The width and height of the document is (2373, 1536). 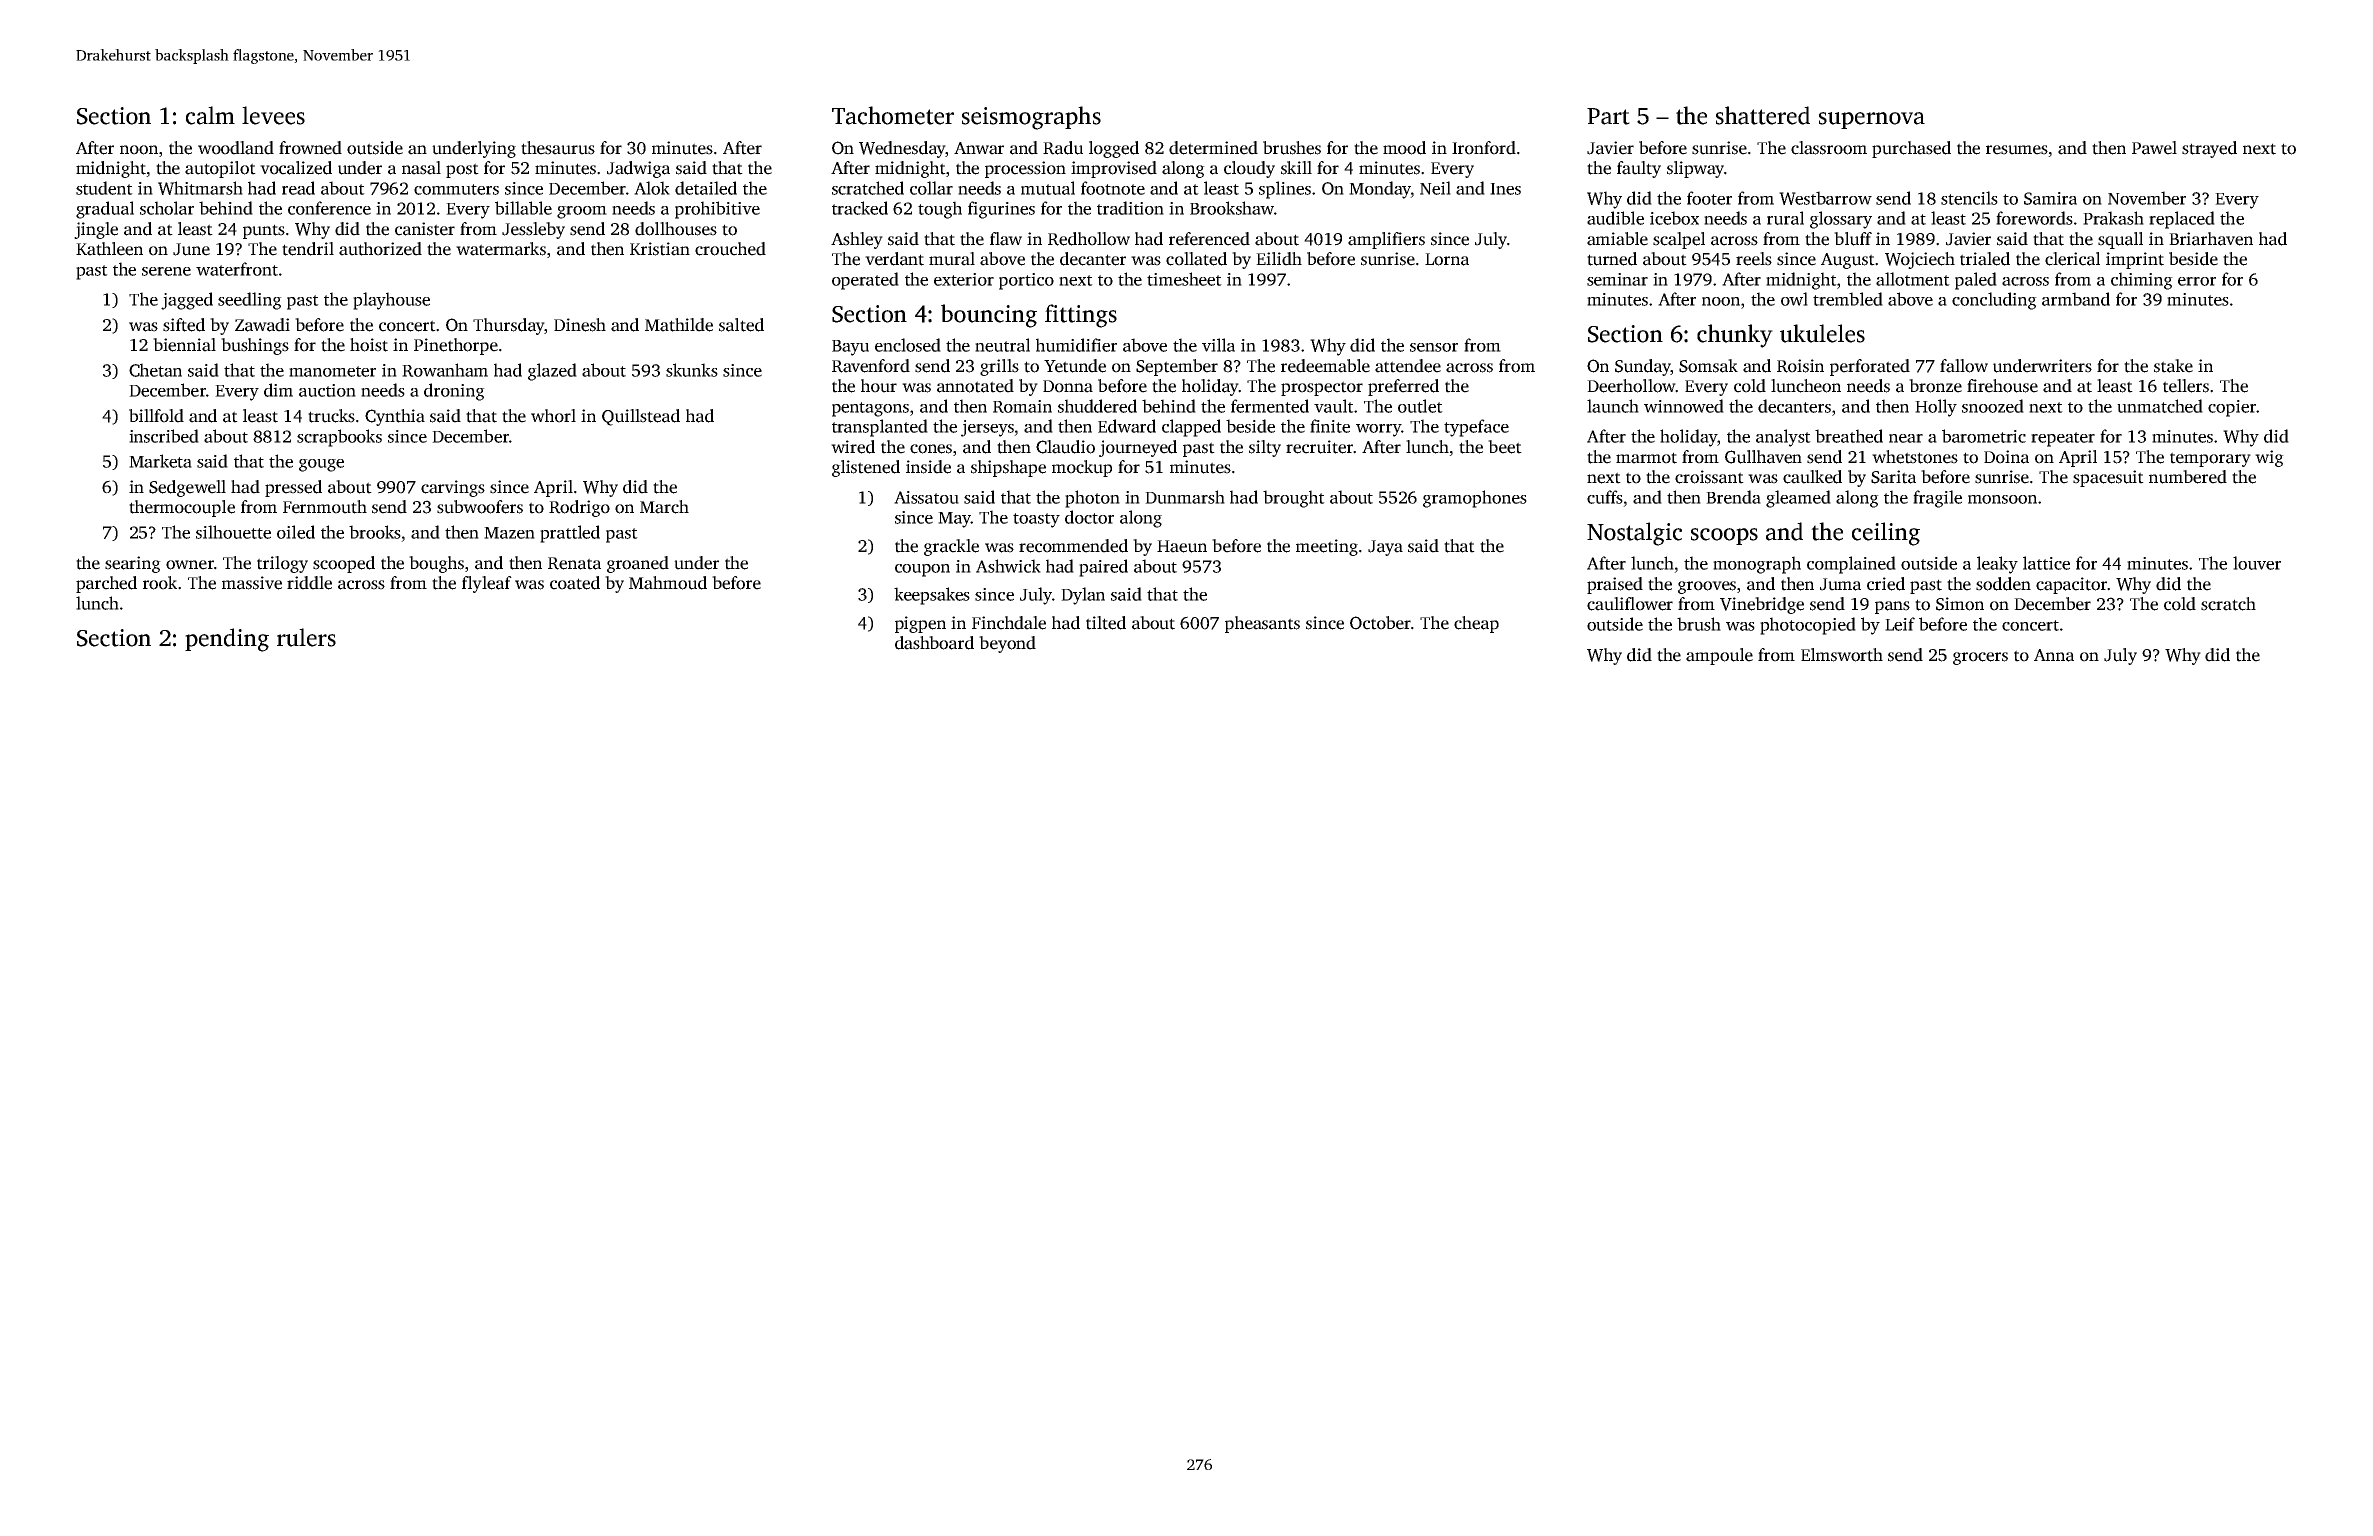 What do you see at coordinates (1031, 118) in the document?
I see `seismographs` at bounding box center [1031, 118].
